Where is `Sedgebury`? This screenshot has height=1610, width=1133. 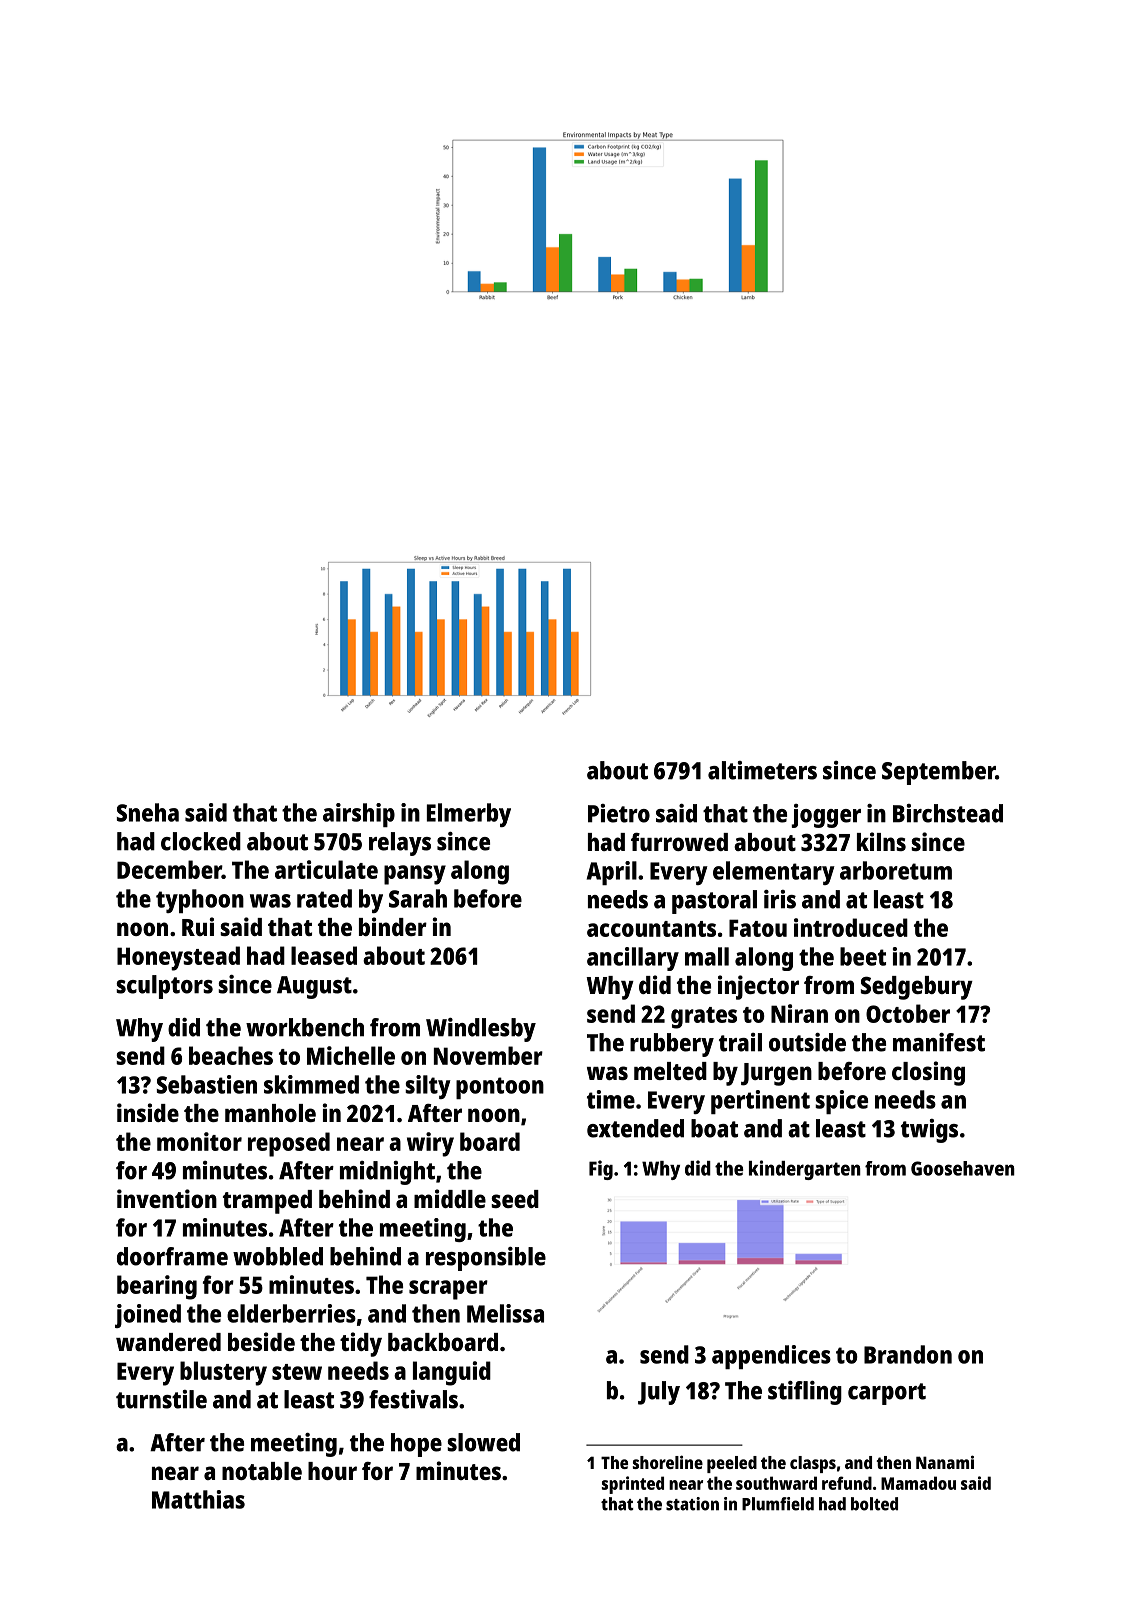
Sedgebury is located at coordinates (917, 988).
